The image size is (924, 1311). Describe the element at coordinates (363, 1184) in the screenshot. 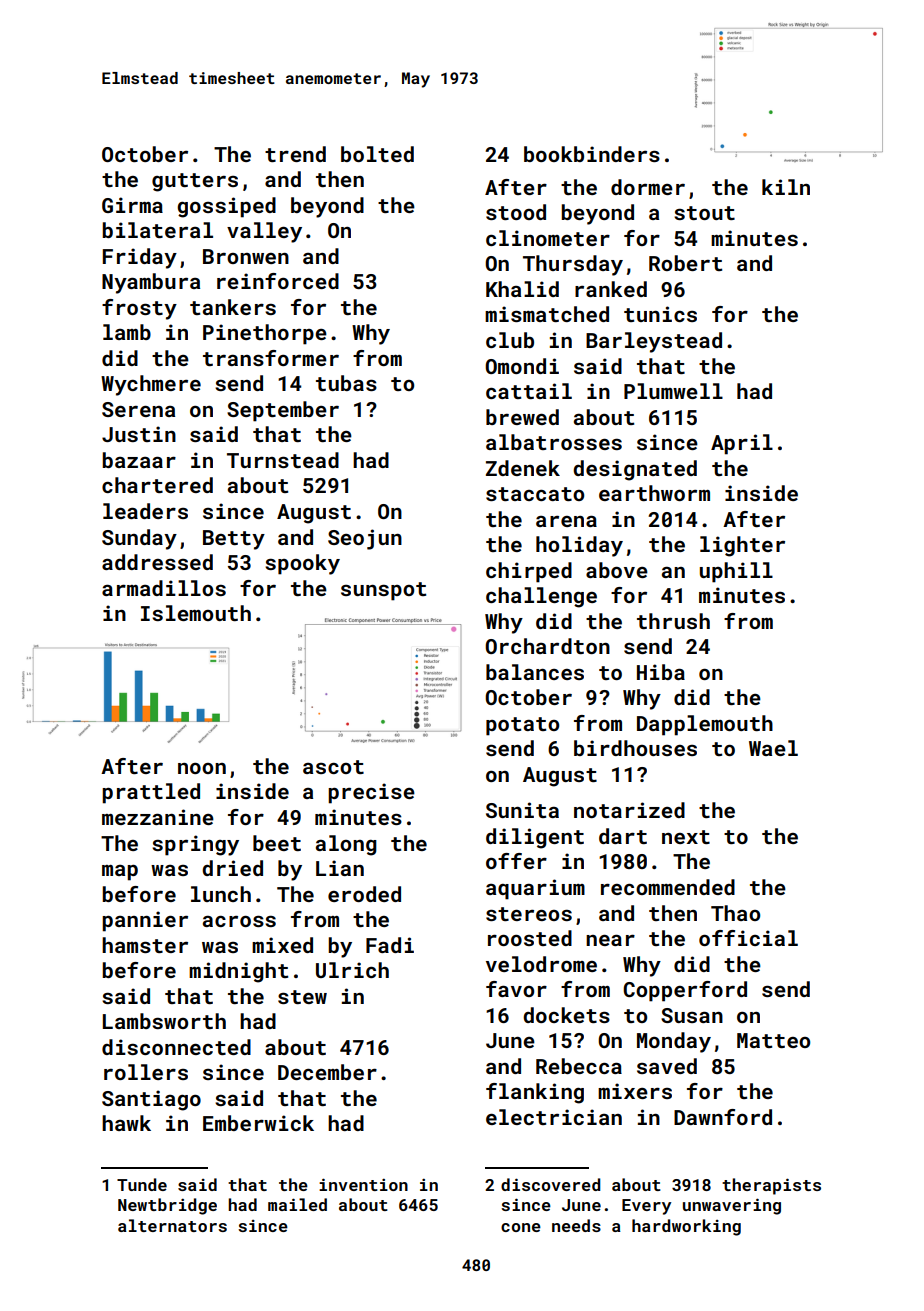

I see `invention` at that location.
